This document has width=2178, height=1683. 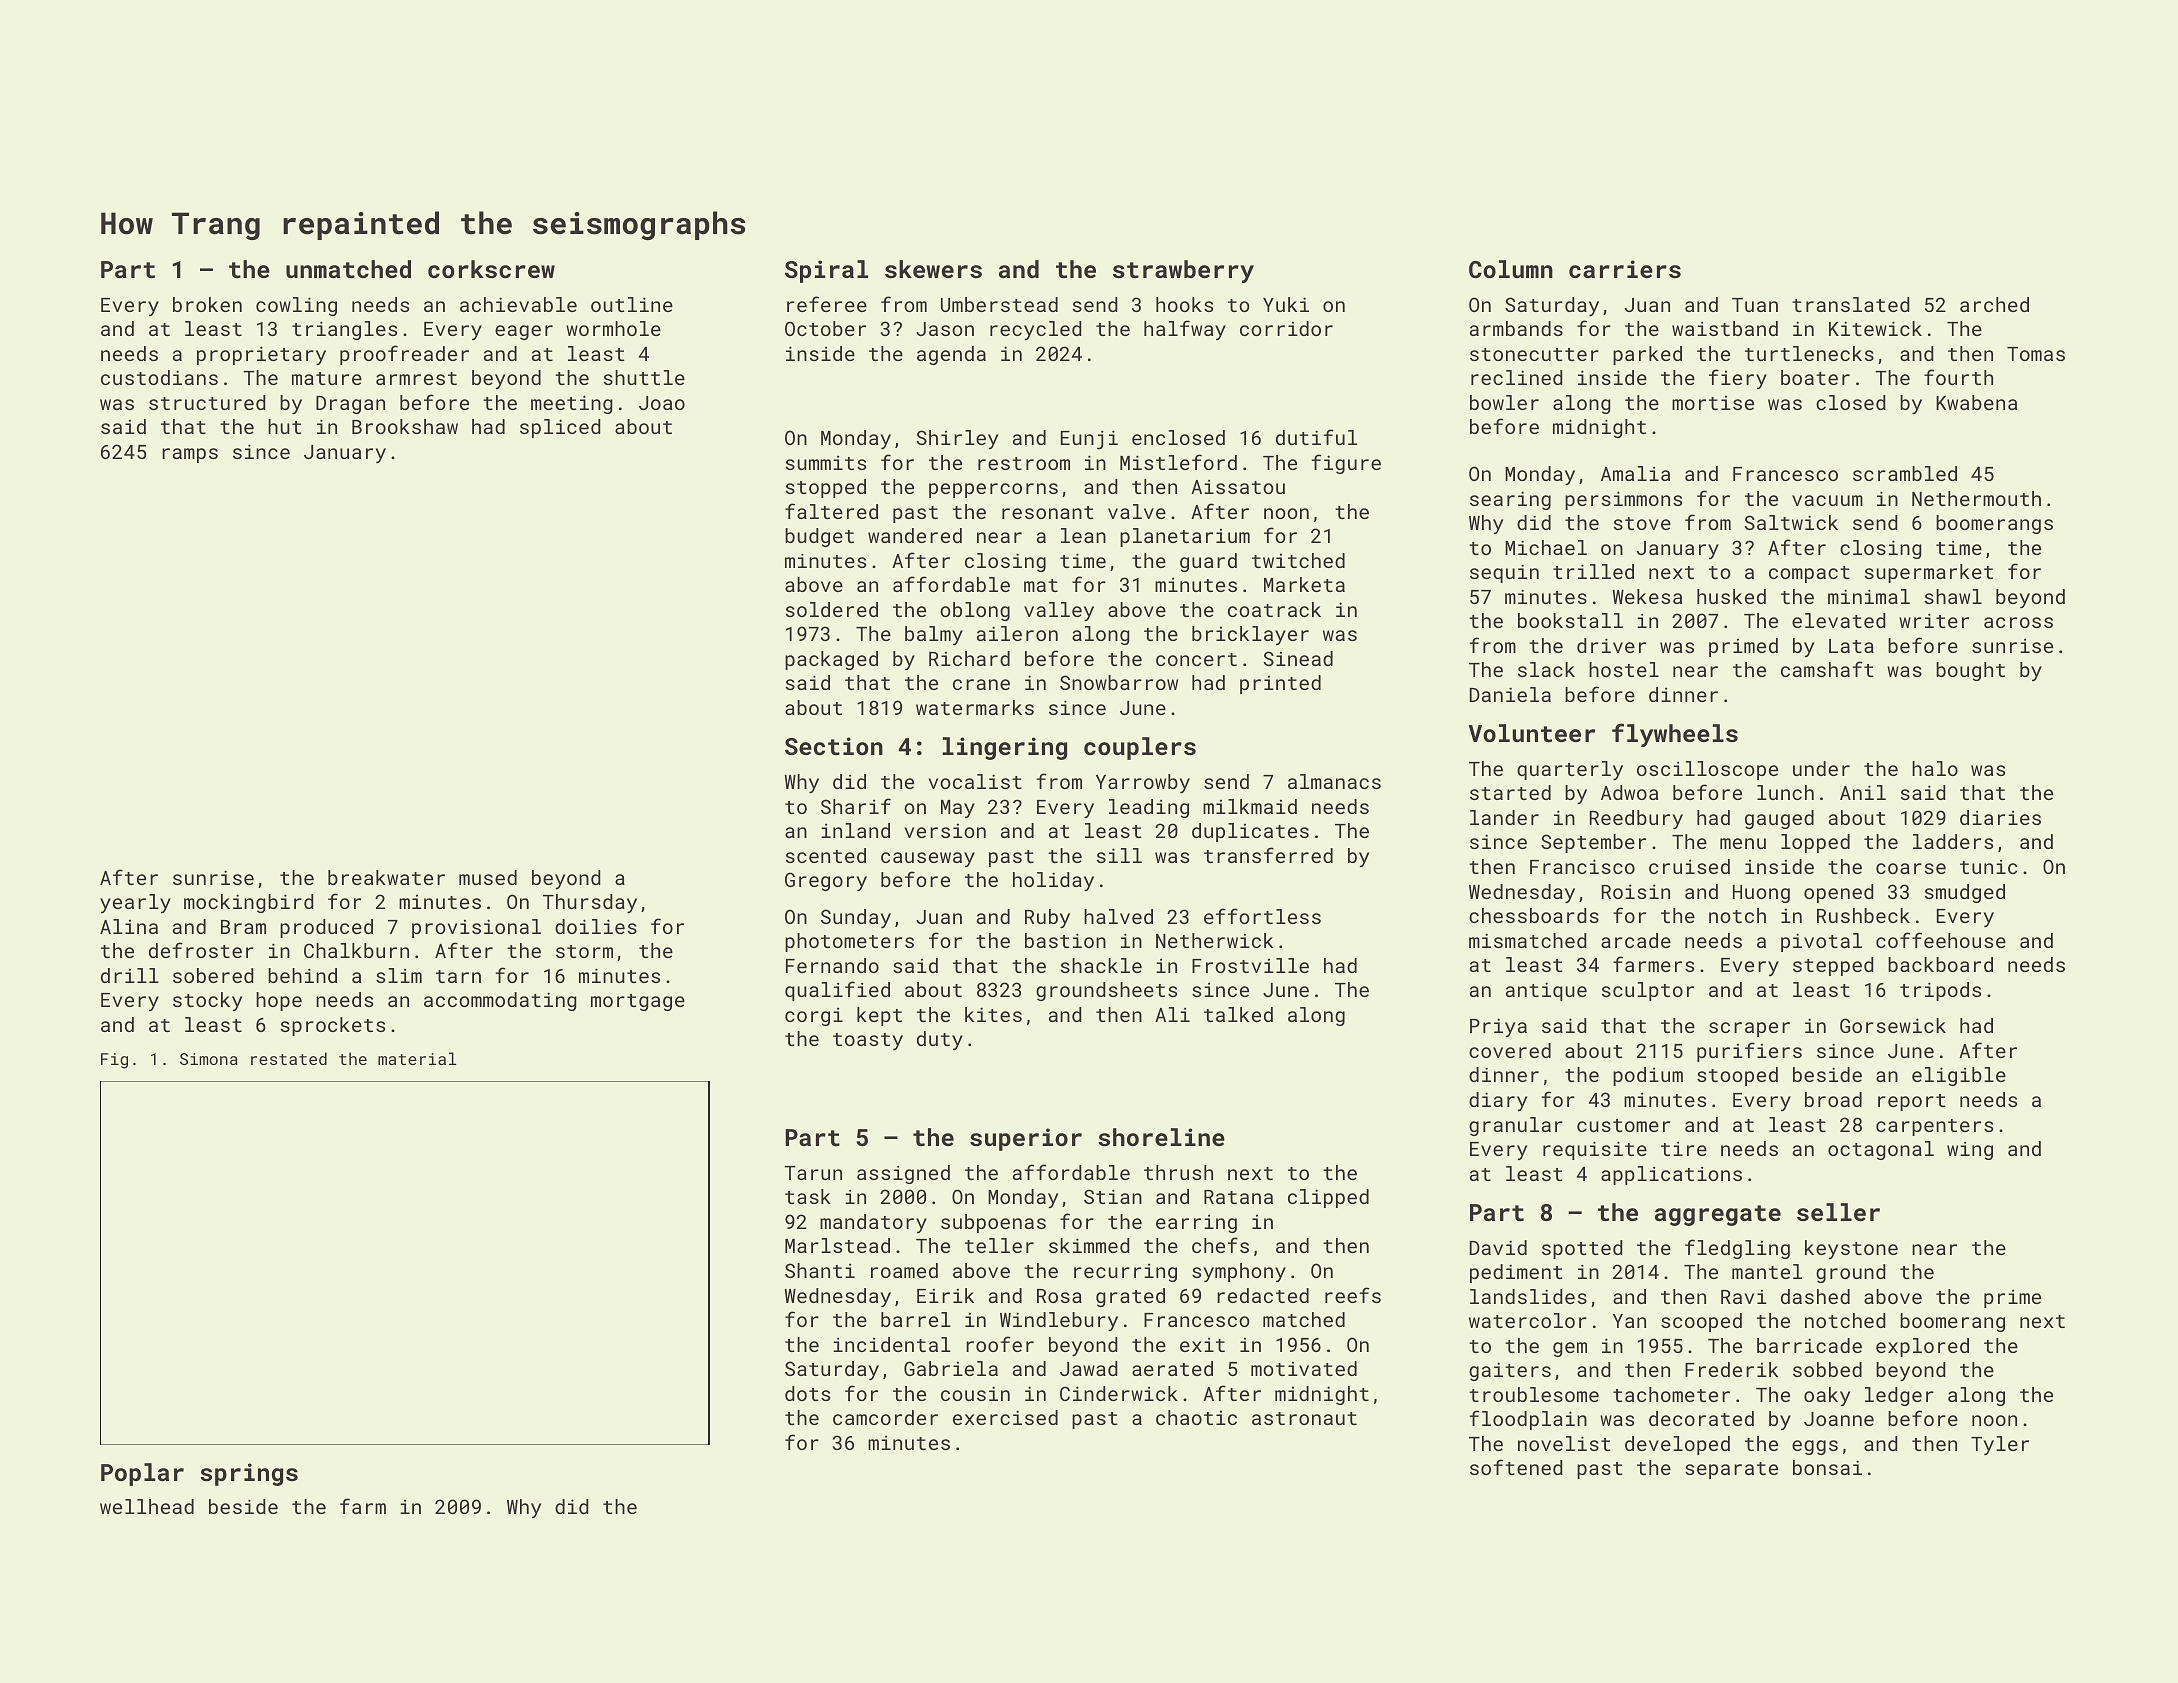 What do you see at coordinates (289, 1058) in the document?
I see `restated` at bounding box center [289, 1058].
